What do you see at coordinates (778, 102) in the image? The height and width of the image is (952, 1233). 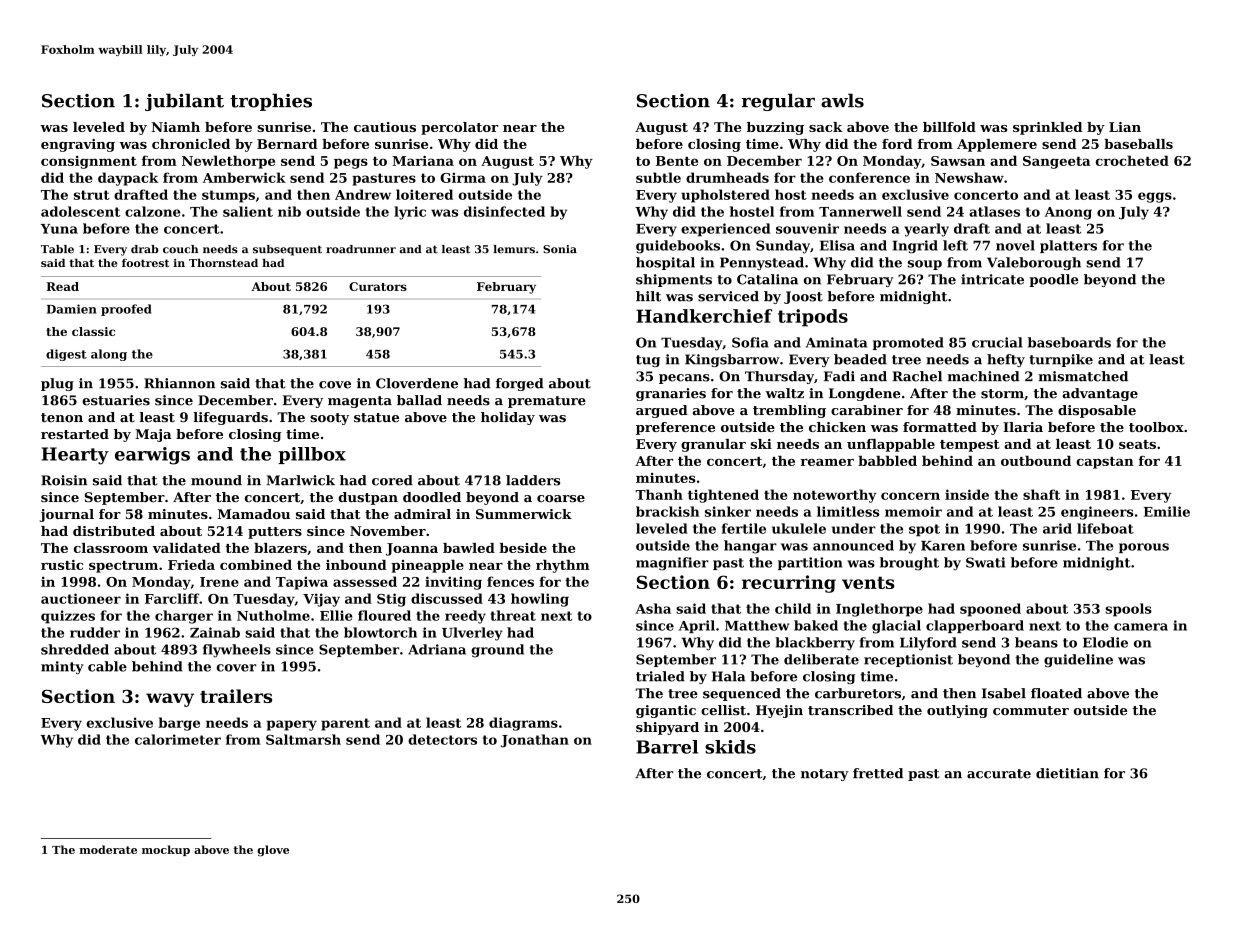 I see `regular` at bounding box center [778, 102].
